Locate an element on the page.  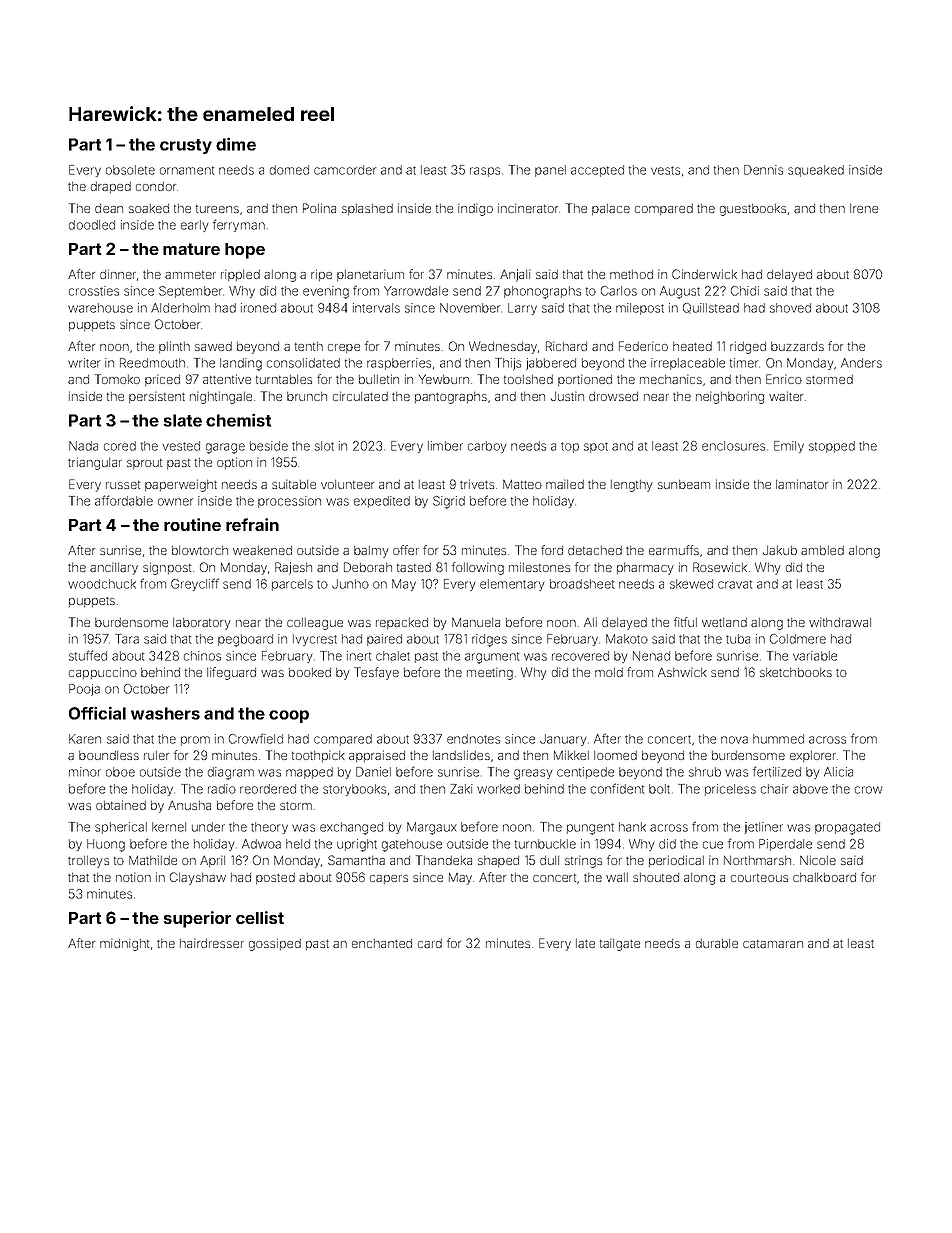
palace is located at coordinates (611, 209).
